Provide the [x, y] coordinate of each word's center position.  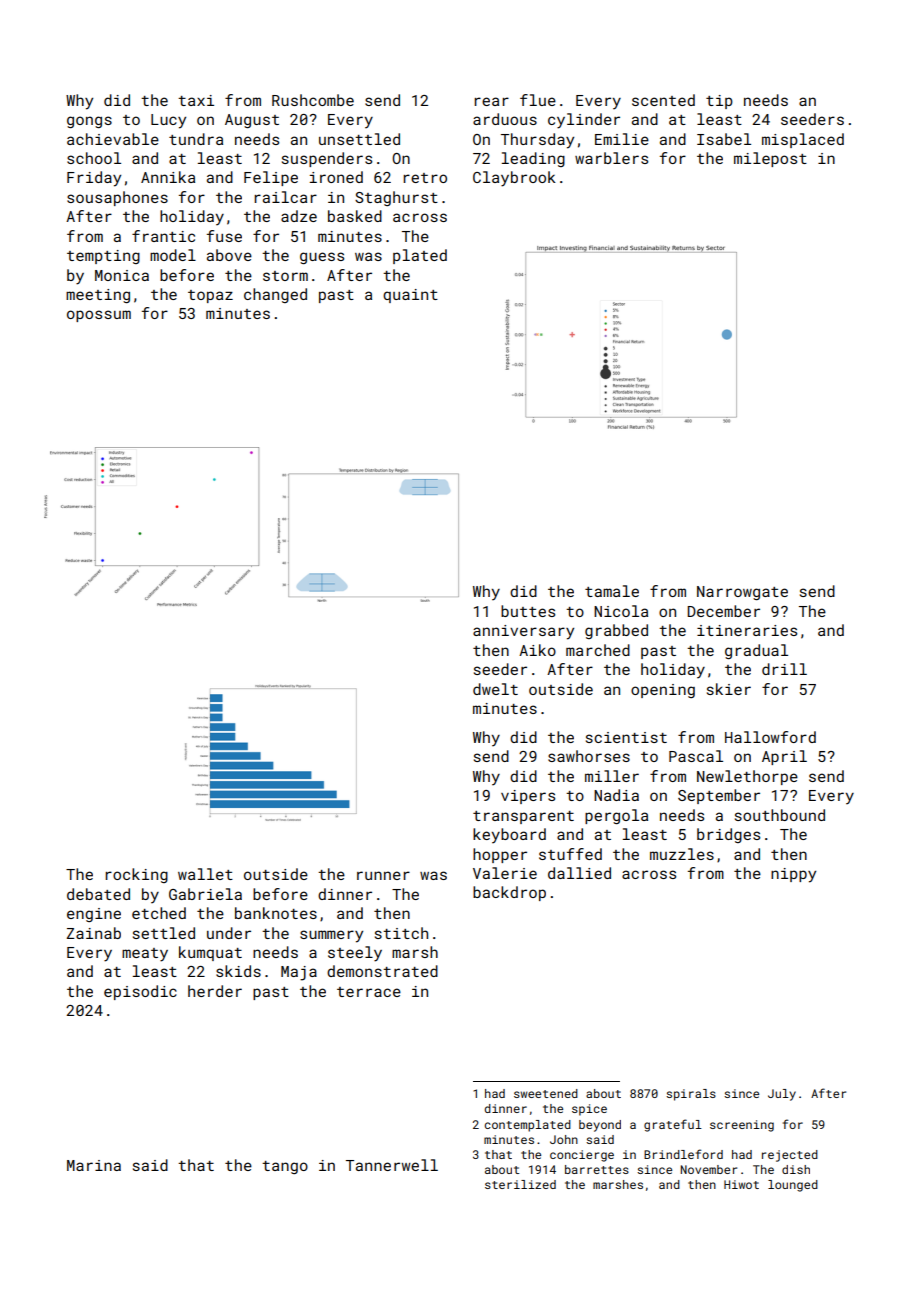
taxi [196, 100]
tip [719, 102]
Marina [94, 1165]
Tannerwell [392, 1165]
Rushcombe [313, 100]
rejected [790, 1156]
